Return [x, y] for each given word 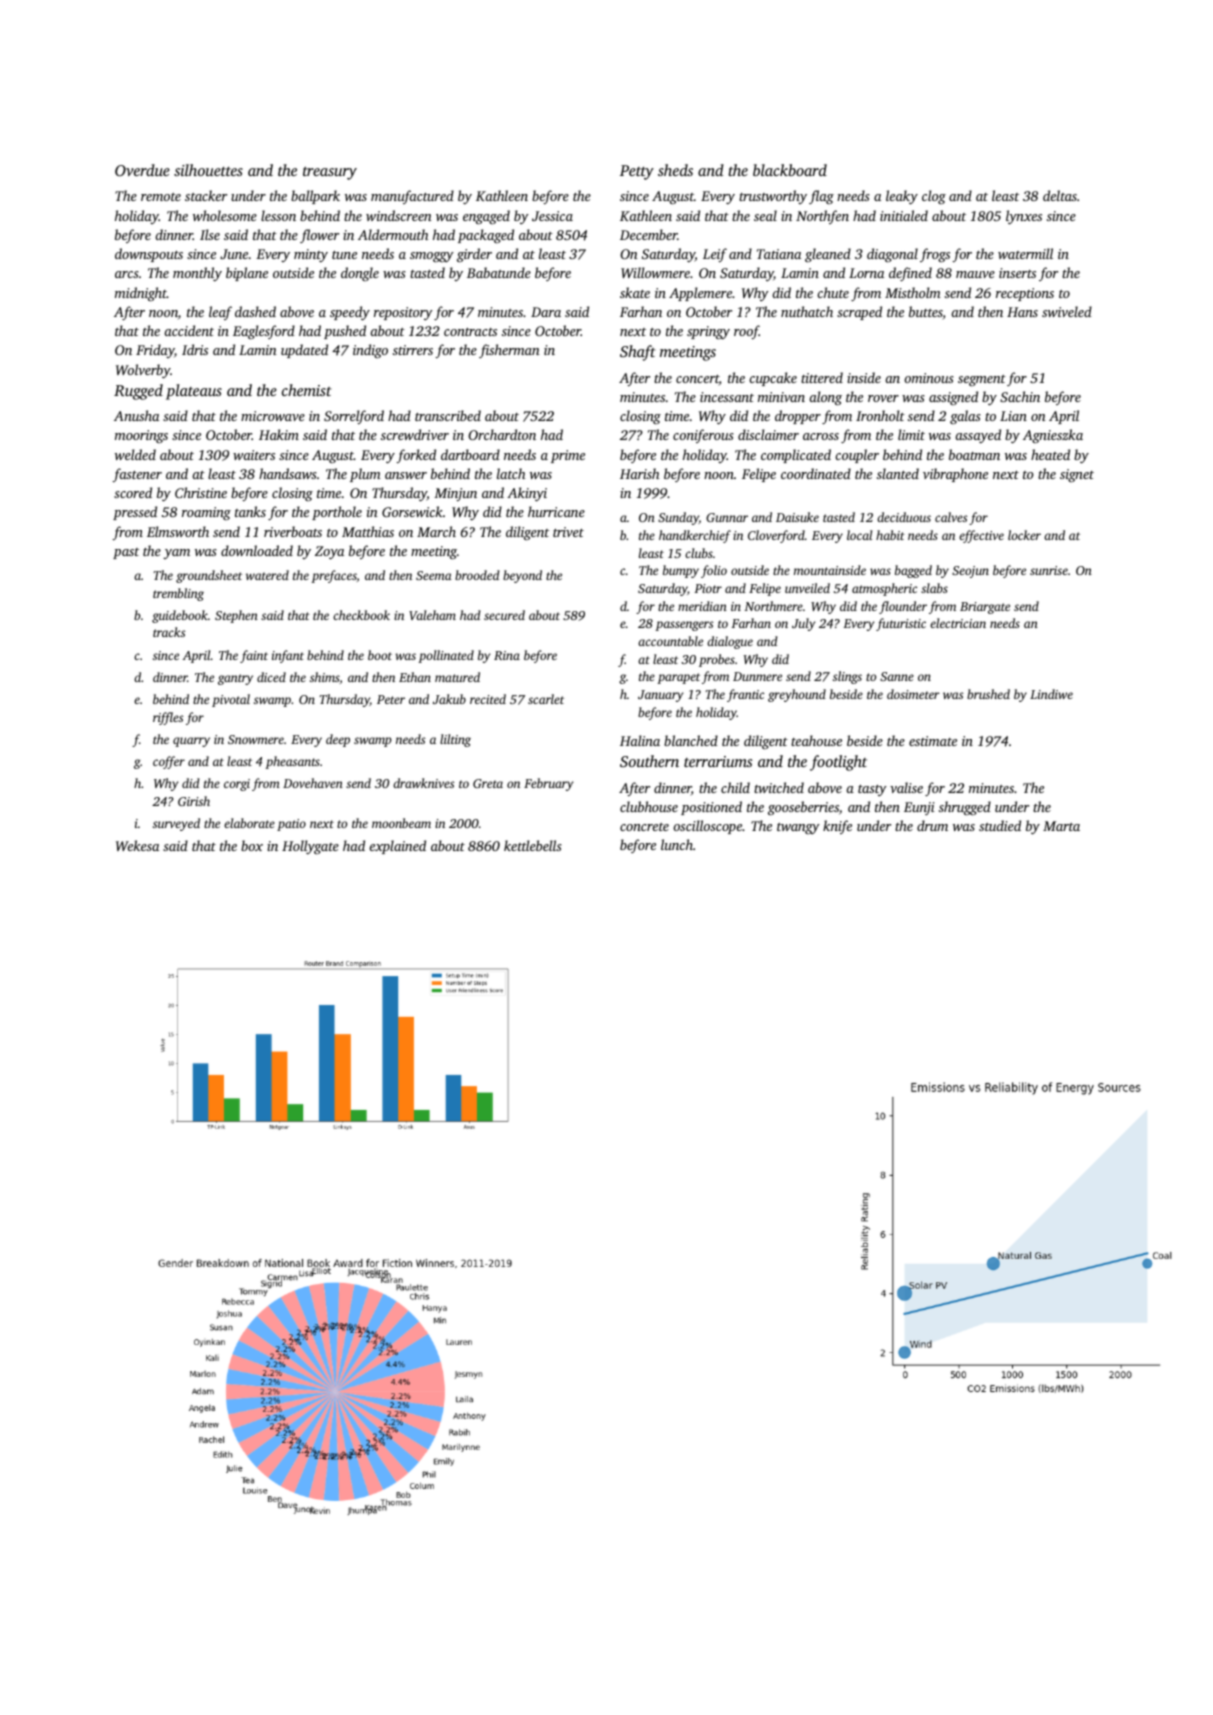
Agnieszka [1053, 436]
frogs [935, 255]
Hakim [279, 434]
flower [319, 236]
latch [511, 473]
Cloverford [776, 536]
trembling [178, 594]
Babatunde [499, 272]
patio [291, 825]
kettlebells [533, 845]
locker [1024, 535]
